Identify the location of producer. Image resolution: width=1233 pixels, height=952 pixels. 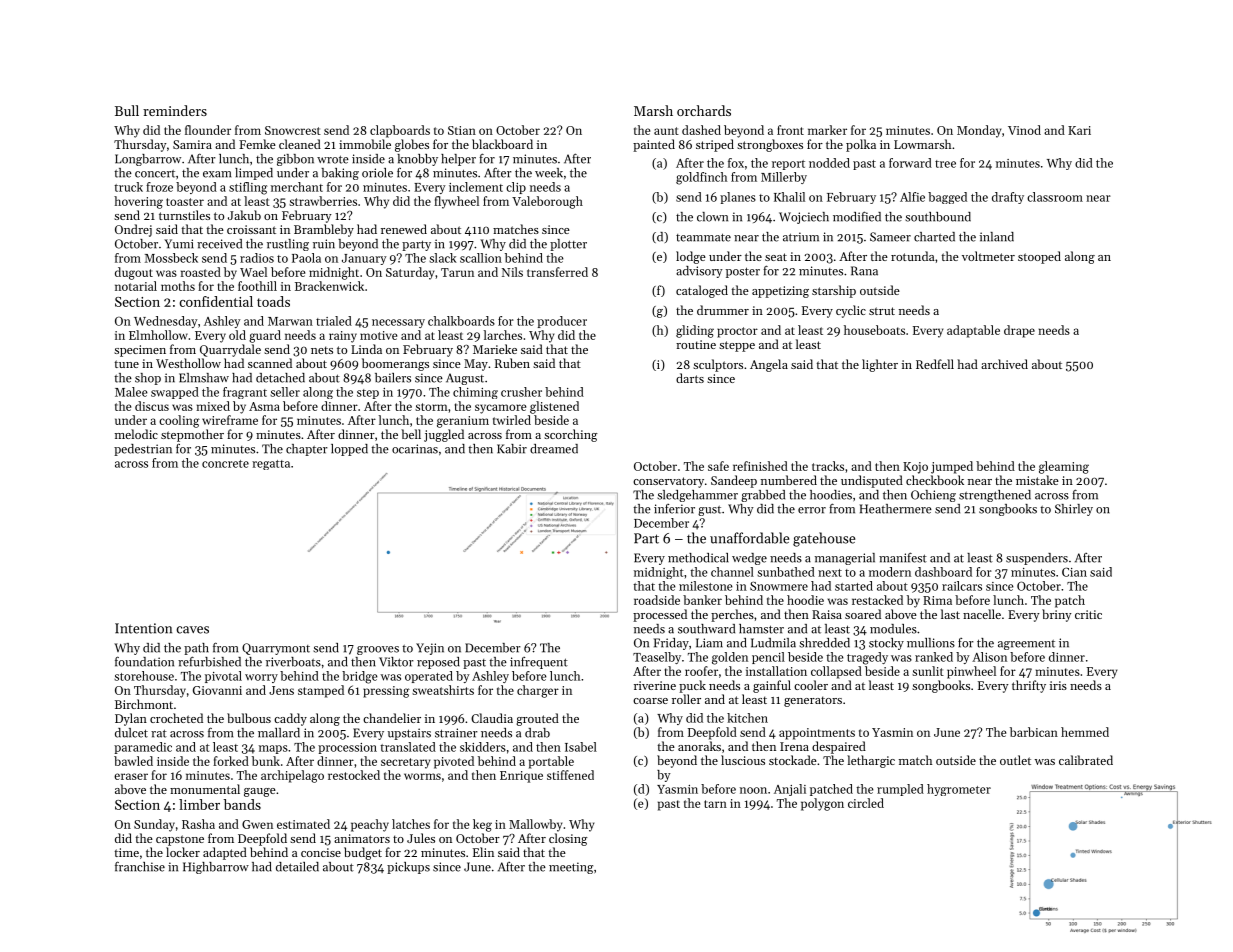
(562, 322).
